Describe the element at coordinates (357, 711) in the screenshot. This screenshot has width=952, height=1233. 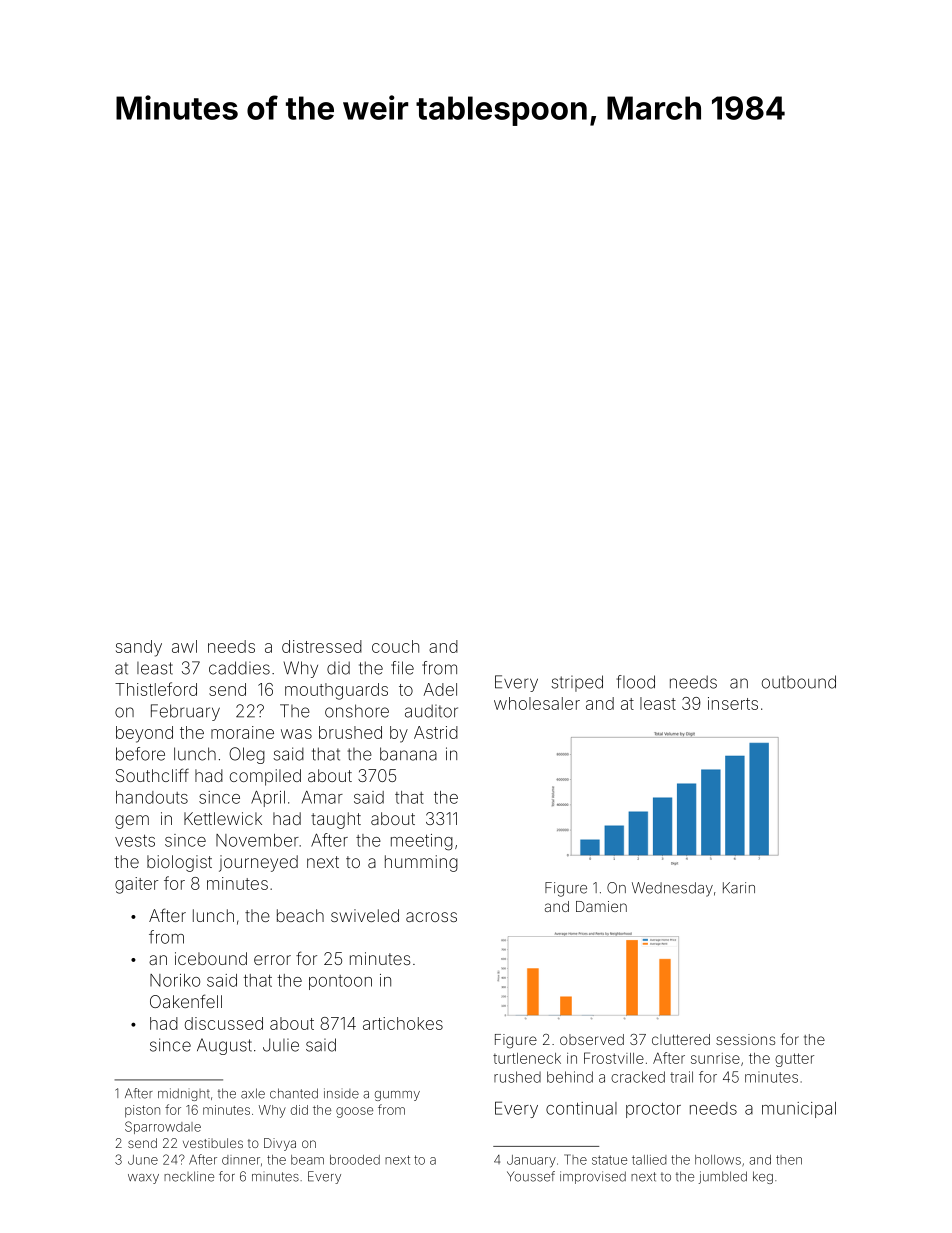
I see `onshore` at that location.
